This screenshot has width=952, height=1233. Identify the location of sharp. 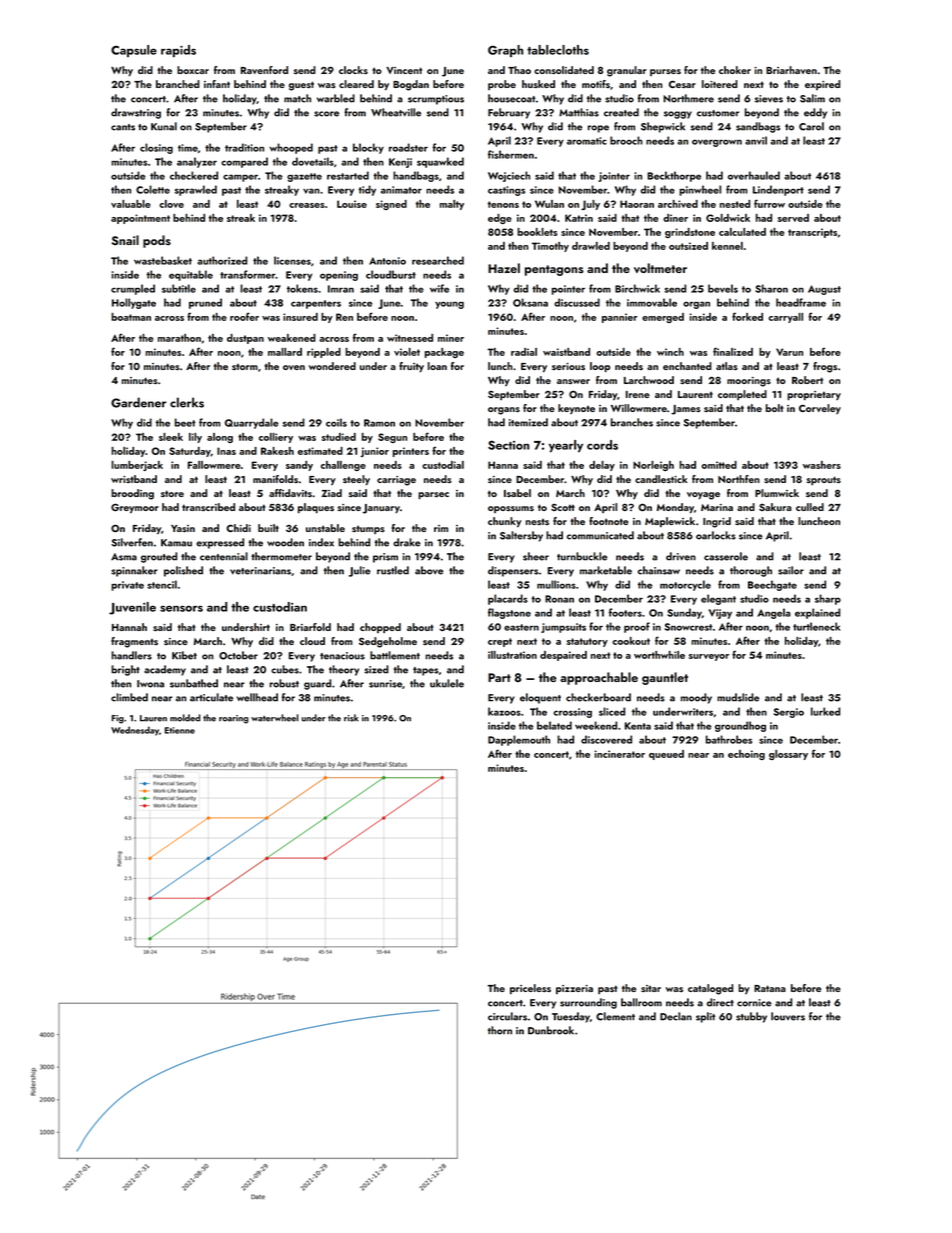
(828, 599).
